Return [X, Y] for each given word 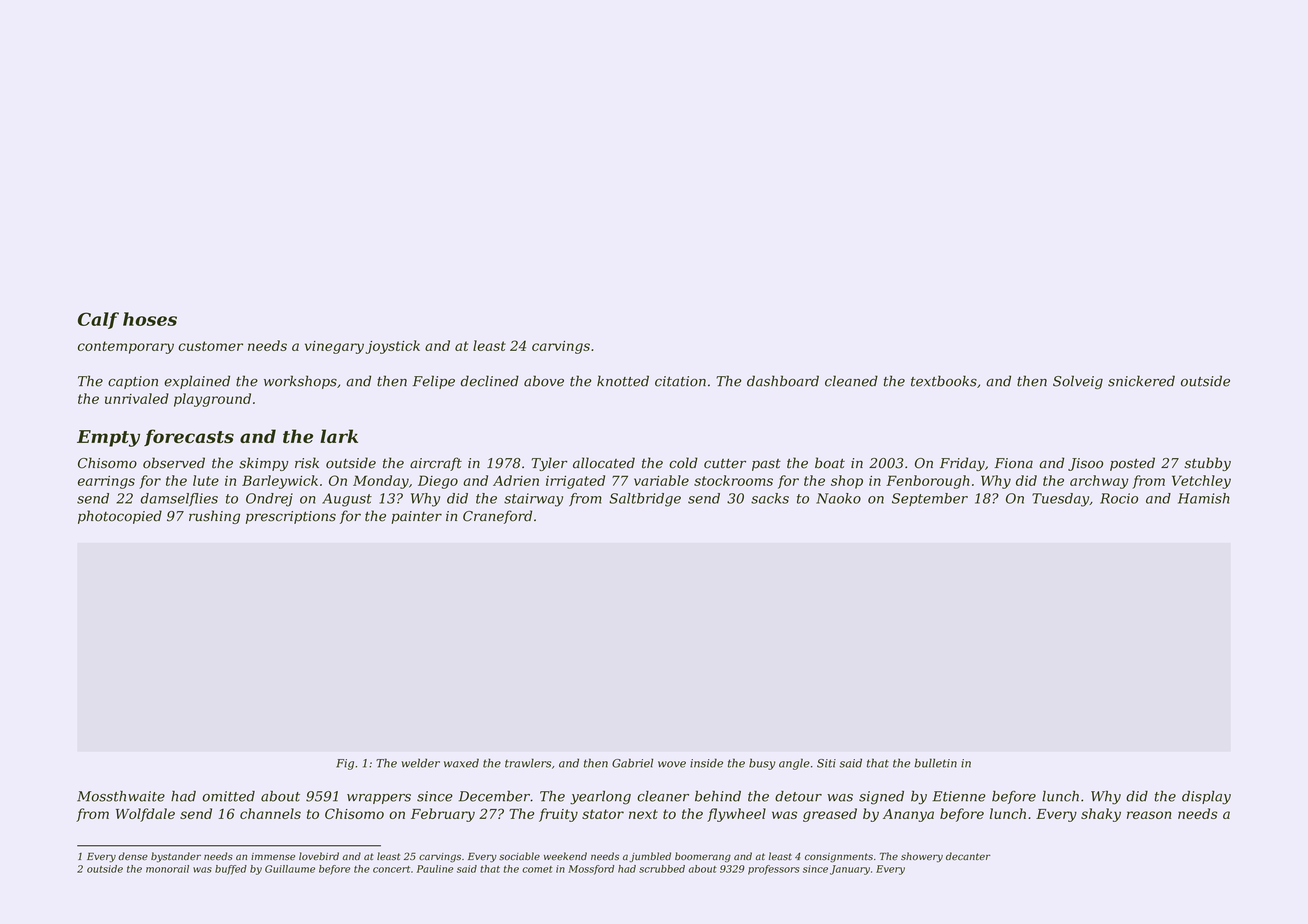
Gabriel [632, 763]
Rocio [1119, 498]
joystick [392, 347]
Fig [345, 764]
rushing [214, 517]
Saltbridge [645, 500]
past [766, 465]
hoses [150, 319]
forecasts [189, 437]
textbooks [944, 381]
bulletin [935, 763]
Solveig [1078, 382]
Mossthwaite [121, 796]
